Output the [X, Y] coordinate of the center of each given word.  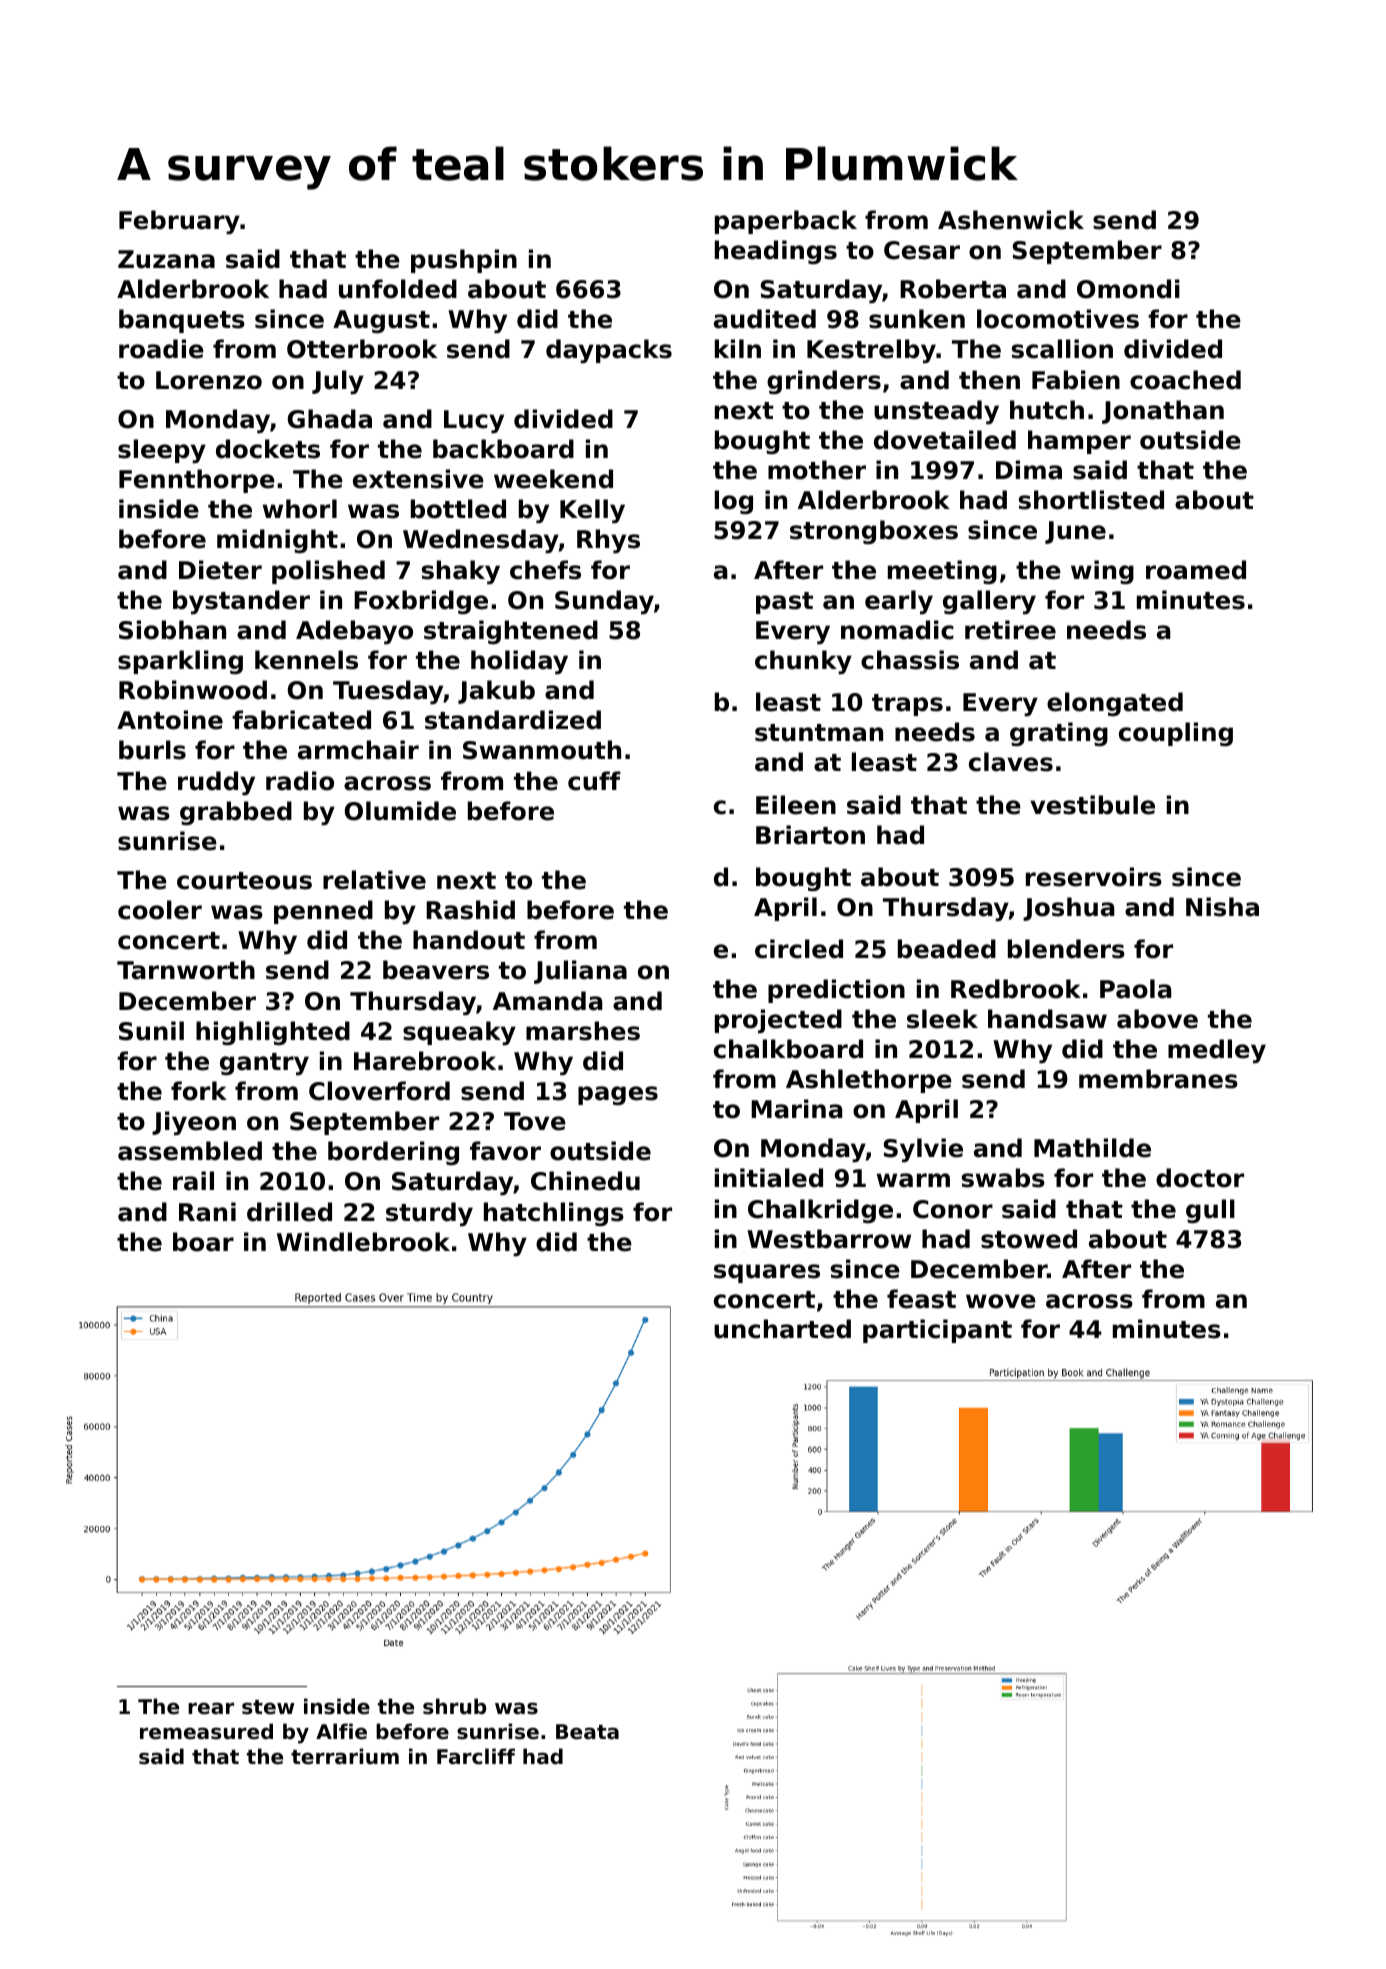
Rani [207, 1212]
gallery [989, 602]
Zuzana [166, 259]
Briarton [810, 835]
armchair [358, 750]
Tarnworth [186, 970]
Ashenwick [1011, 220]
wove [1001, 1301]
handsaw [1047, 1019]
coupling [1176, 734]
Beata [587, 1732]
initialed [769, 1178]
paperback [786, 222]
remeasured [206, 1731]
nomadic [897, 630]
